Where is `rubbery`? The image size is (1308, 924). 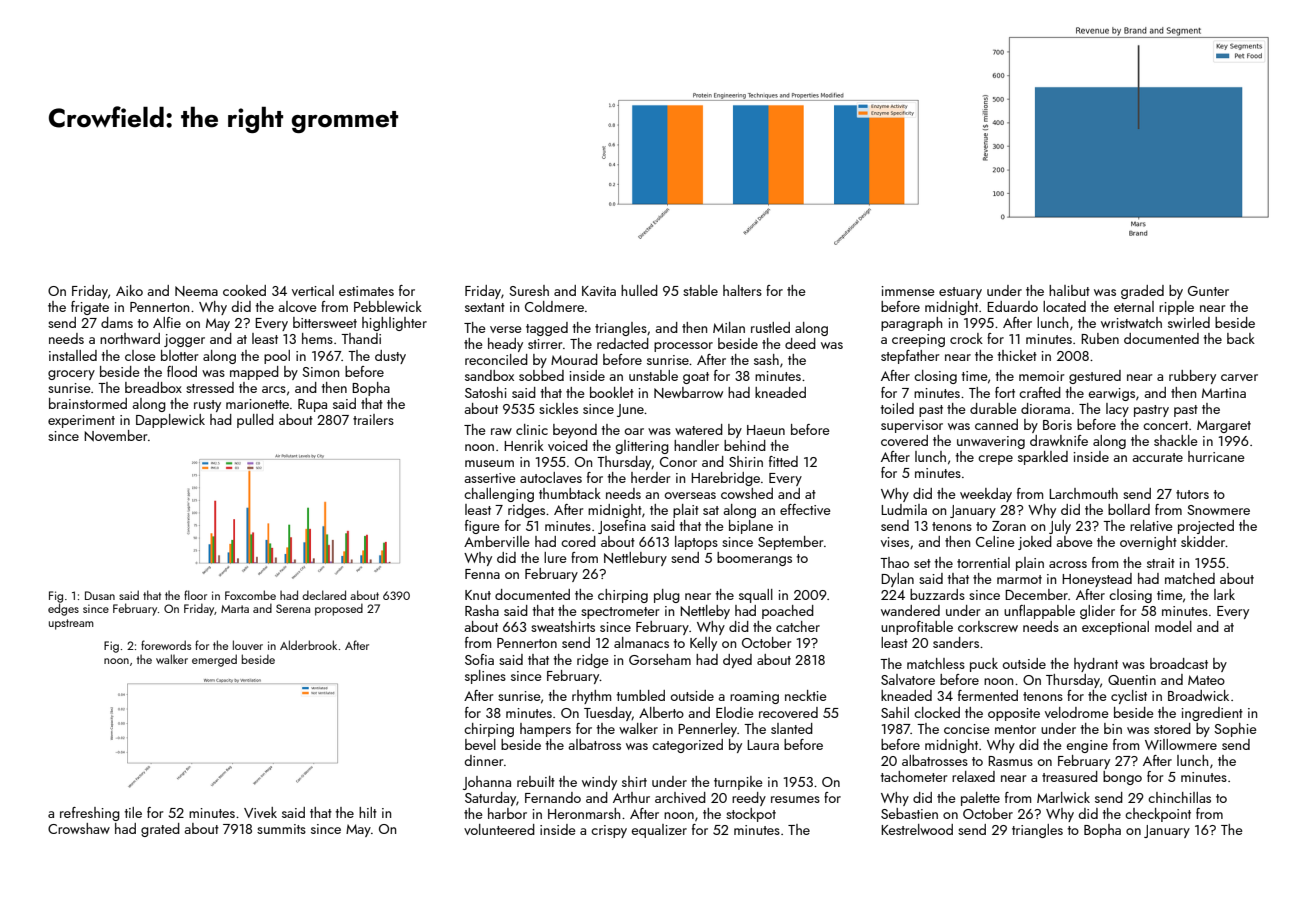
rubbery is located at coordinates (1192, 377).
